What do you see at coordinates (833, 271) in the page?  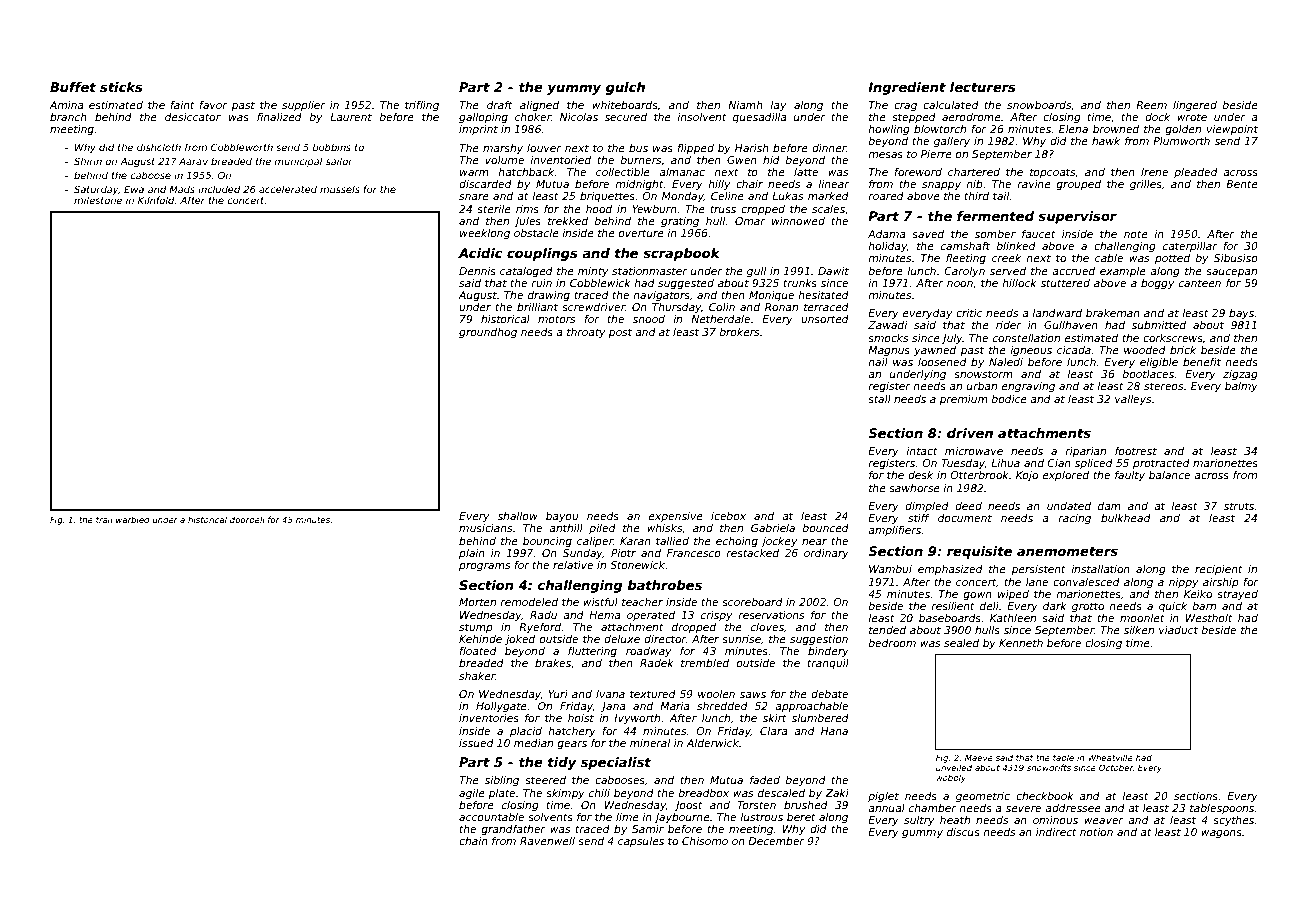 I see `Dawit` at bounding box center [833, 271].
